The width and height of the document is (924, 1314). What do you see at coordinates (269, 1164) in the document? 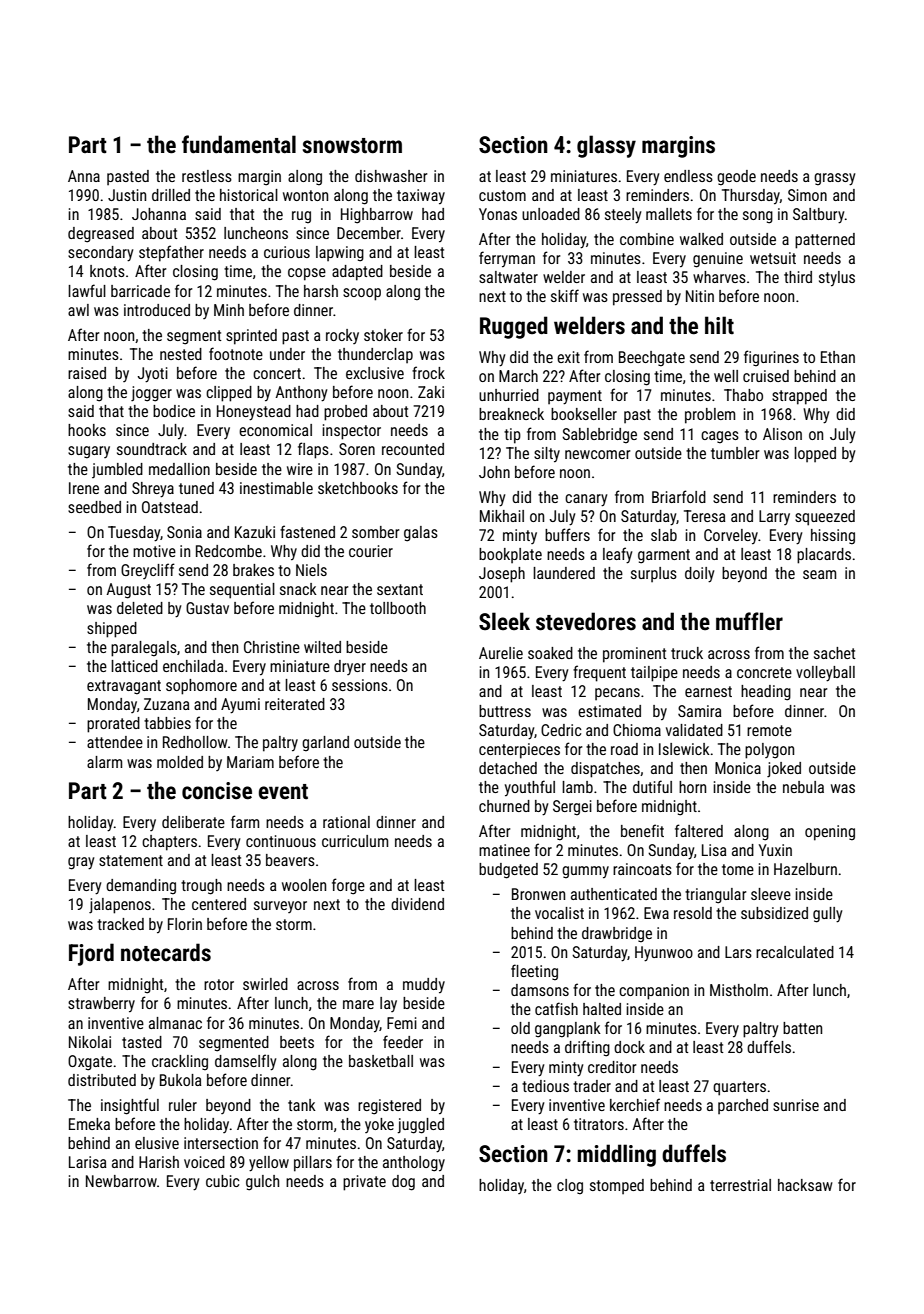
I see `yellow` at bounding box center [269, 1164].
